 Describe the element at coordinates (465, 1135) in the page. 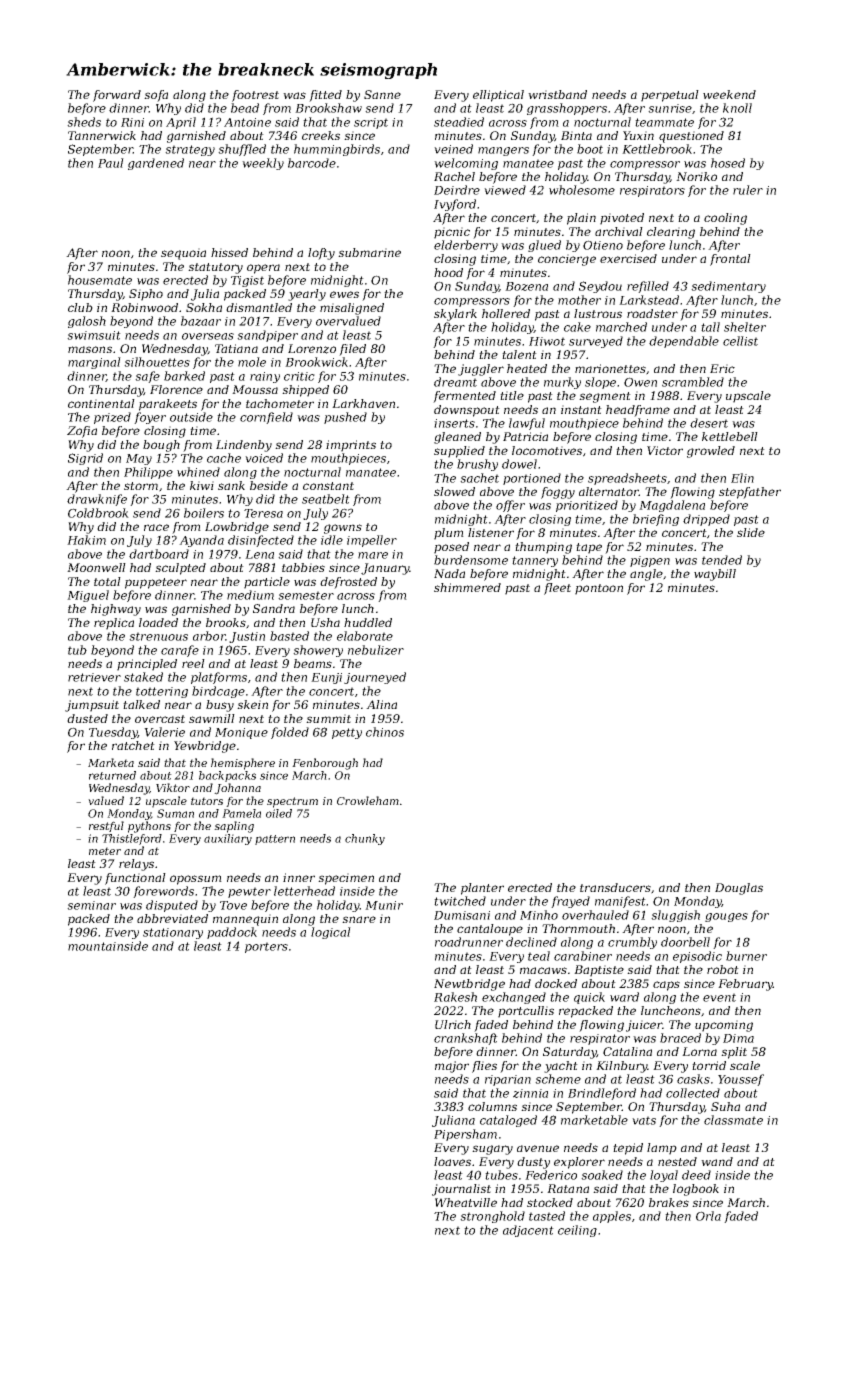

I see `Pipersham` at that location.
